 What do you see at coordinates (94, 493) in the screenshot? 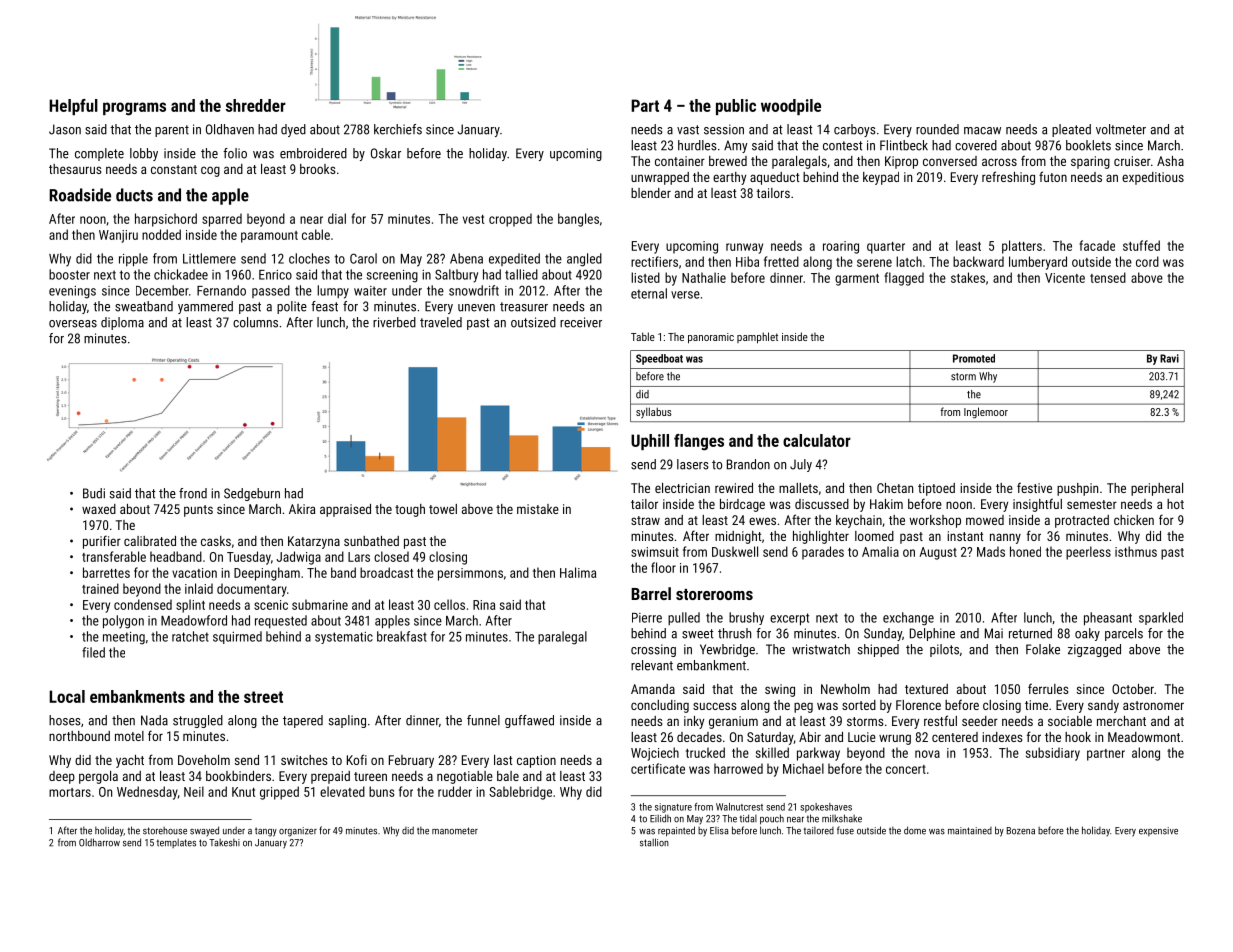
I see `Budi` at bounding box center [94, 493].
